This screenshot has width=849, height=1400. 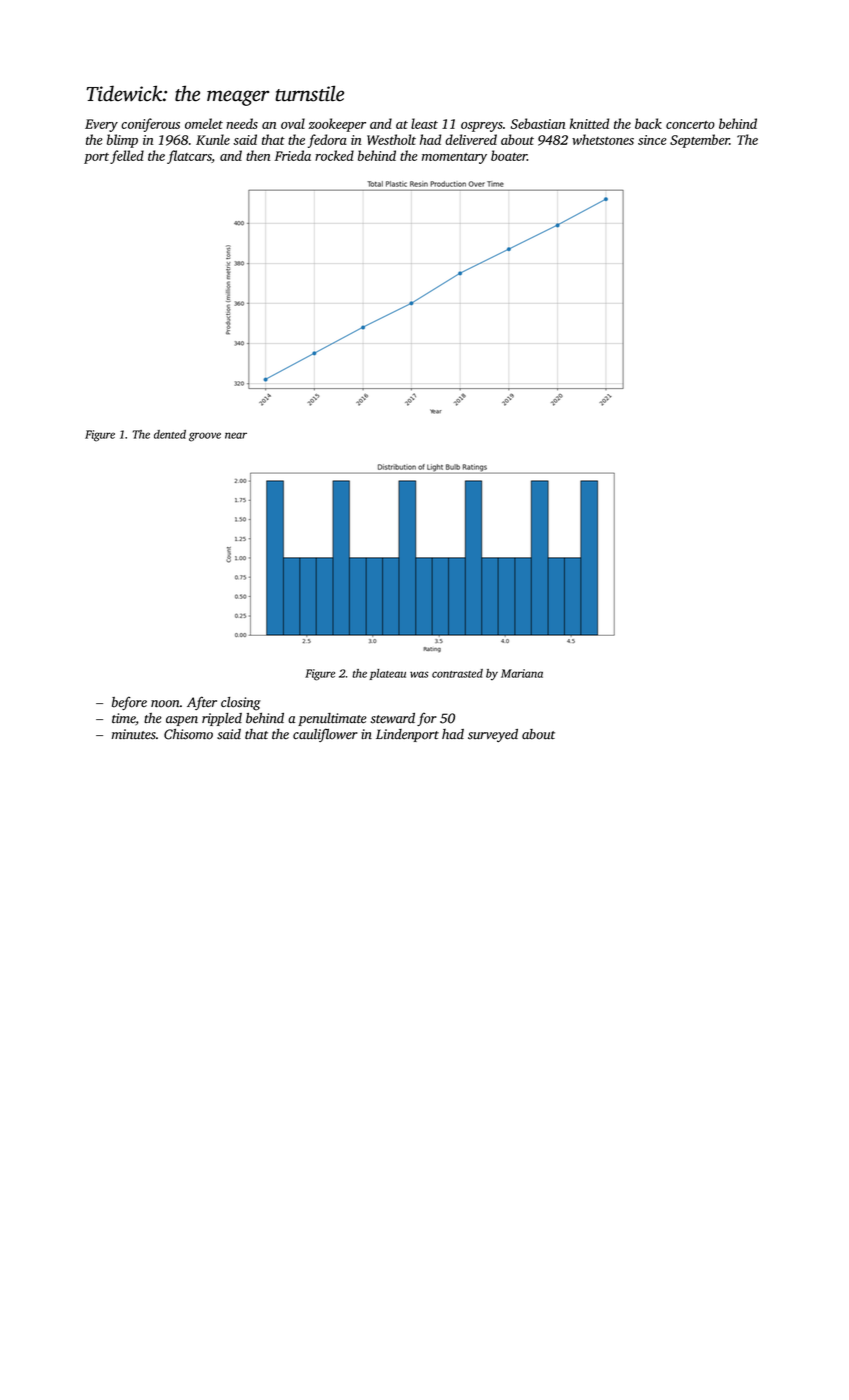 What do you see at coordinates (603, 139) in the screenshot?
I see `whetstones` at bounding box center [603, 139].
